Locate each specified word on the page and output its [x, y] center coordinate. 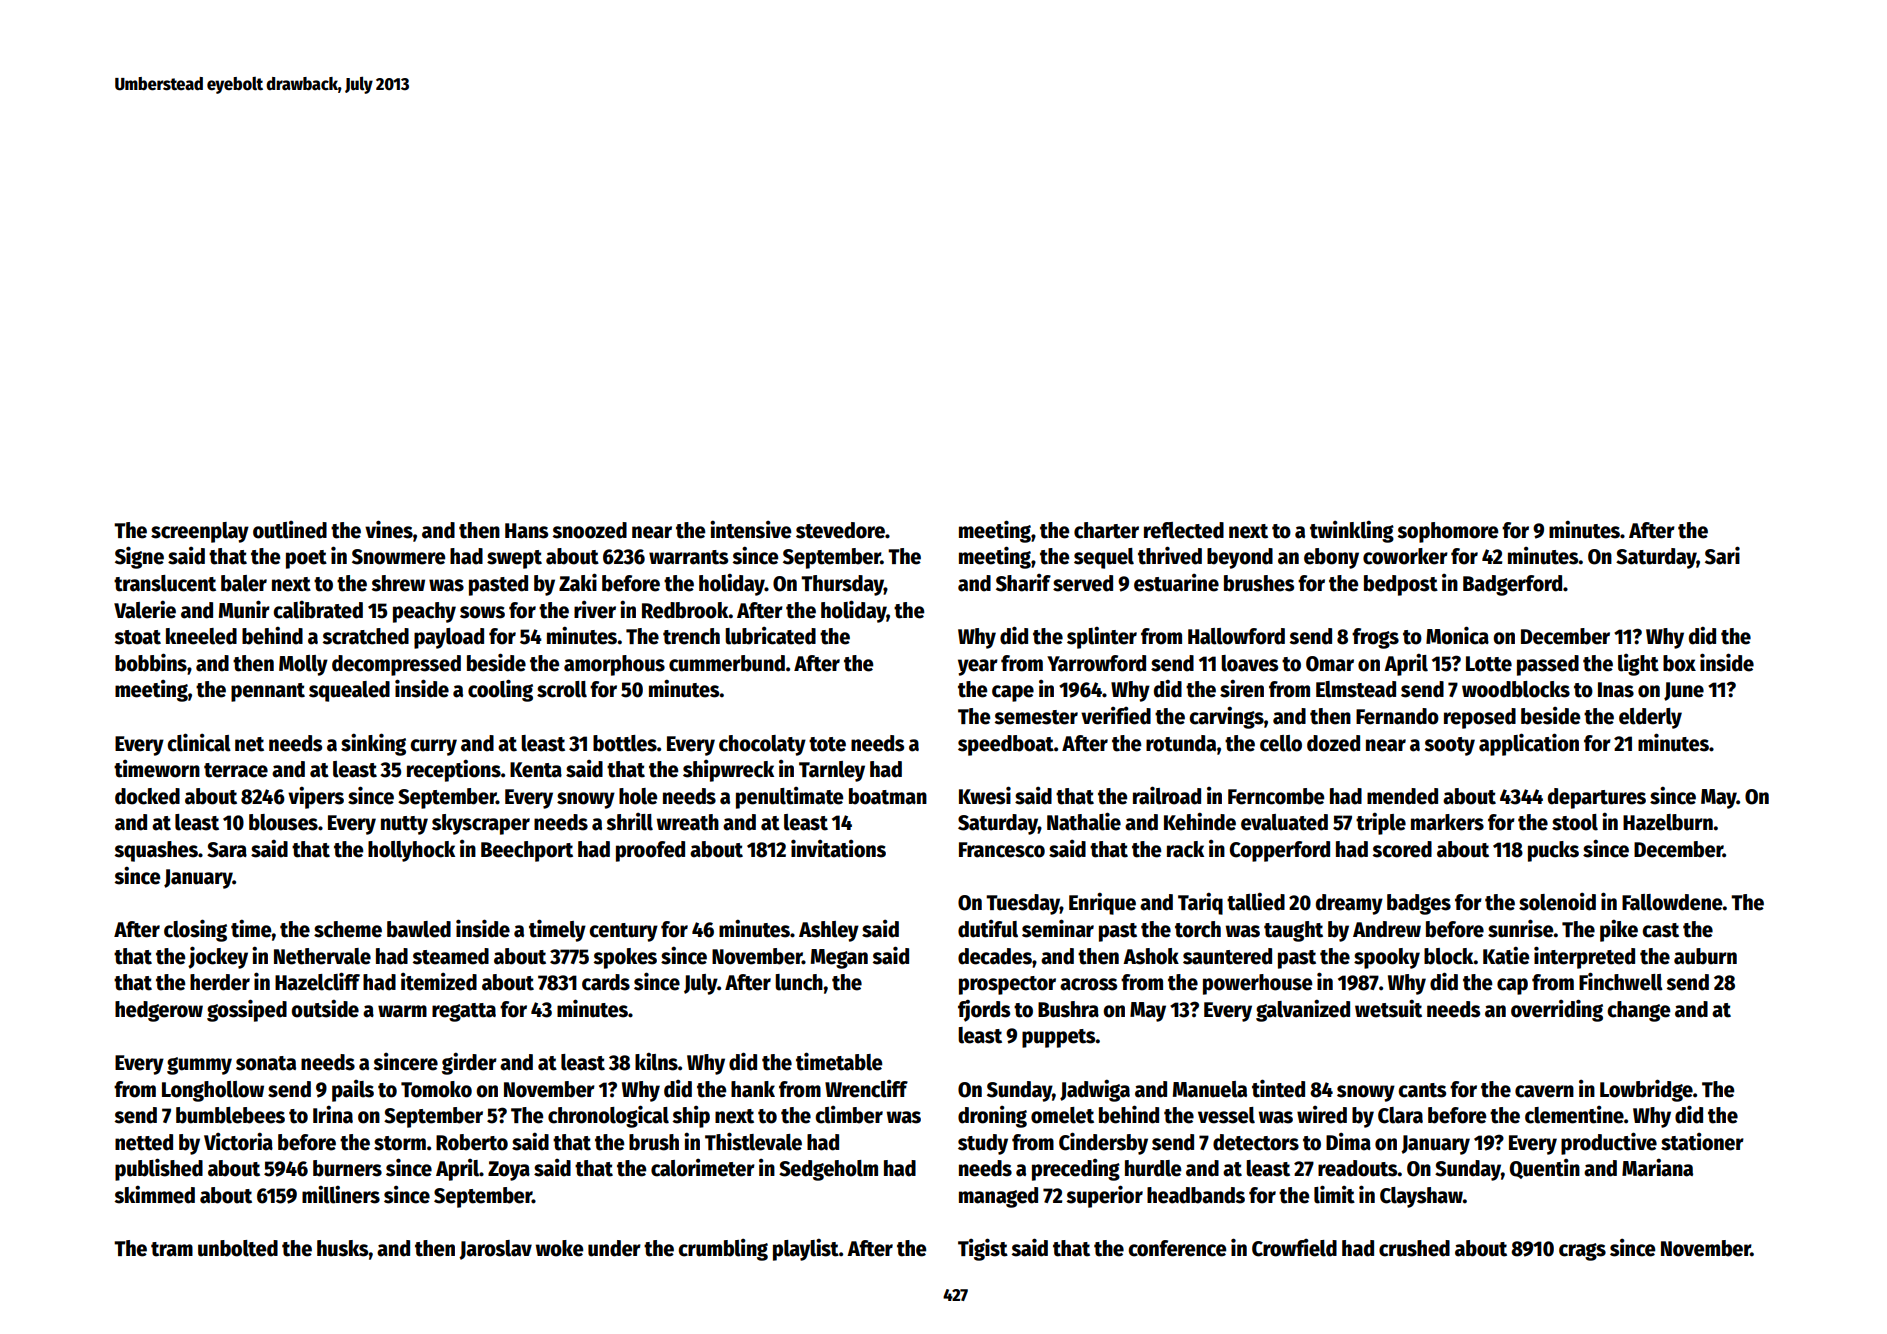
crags [1582, 1252]
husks [343, 1248]
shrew [398, 583]
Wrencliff [866, 1089]
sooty [1449, 746]
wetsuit [1388, 1008]
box [1679, 663]
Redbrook [685, 610]
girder [469, 1063]
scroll [562, 689]
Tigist [983, 1249]
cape [1013, 693]
